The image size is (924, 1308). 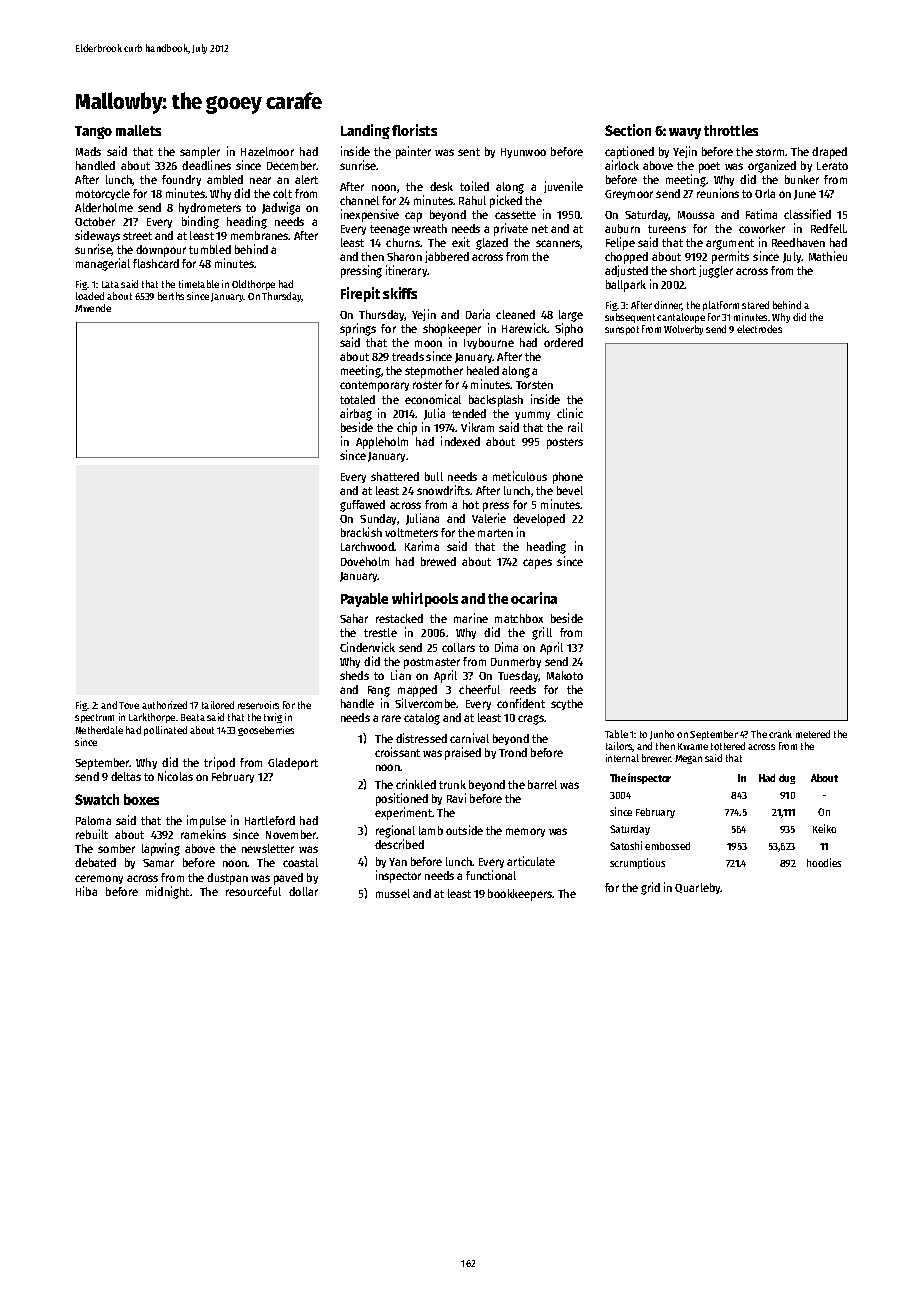 What do you see at coordinates (206, 165) in the screenshot?
I see `deadlines` at bounding box center [206, 165].
